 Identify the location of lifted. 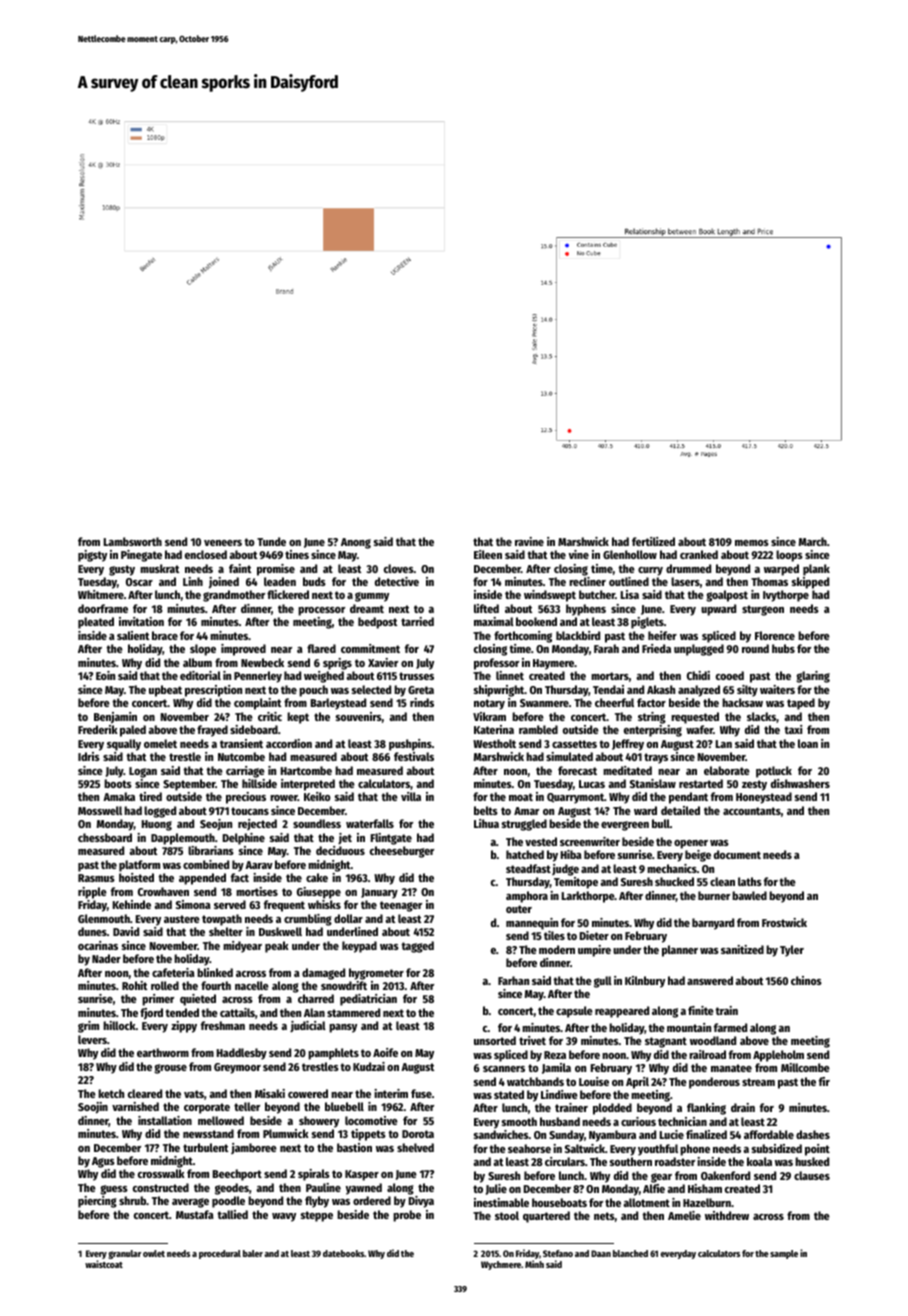
(486, 608).
